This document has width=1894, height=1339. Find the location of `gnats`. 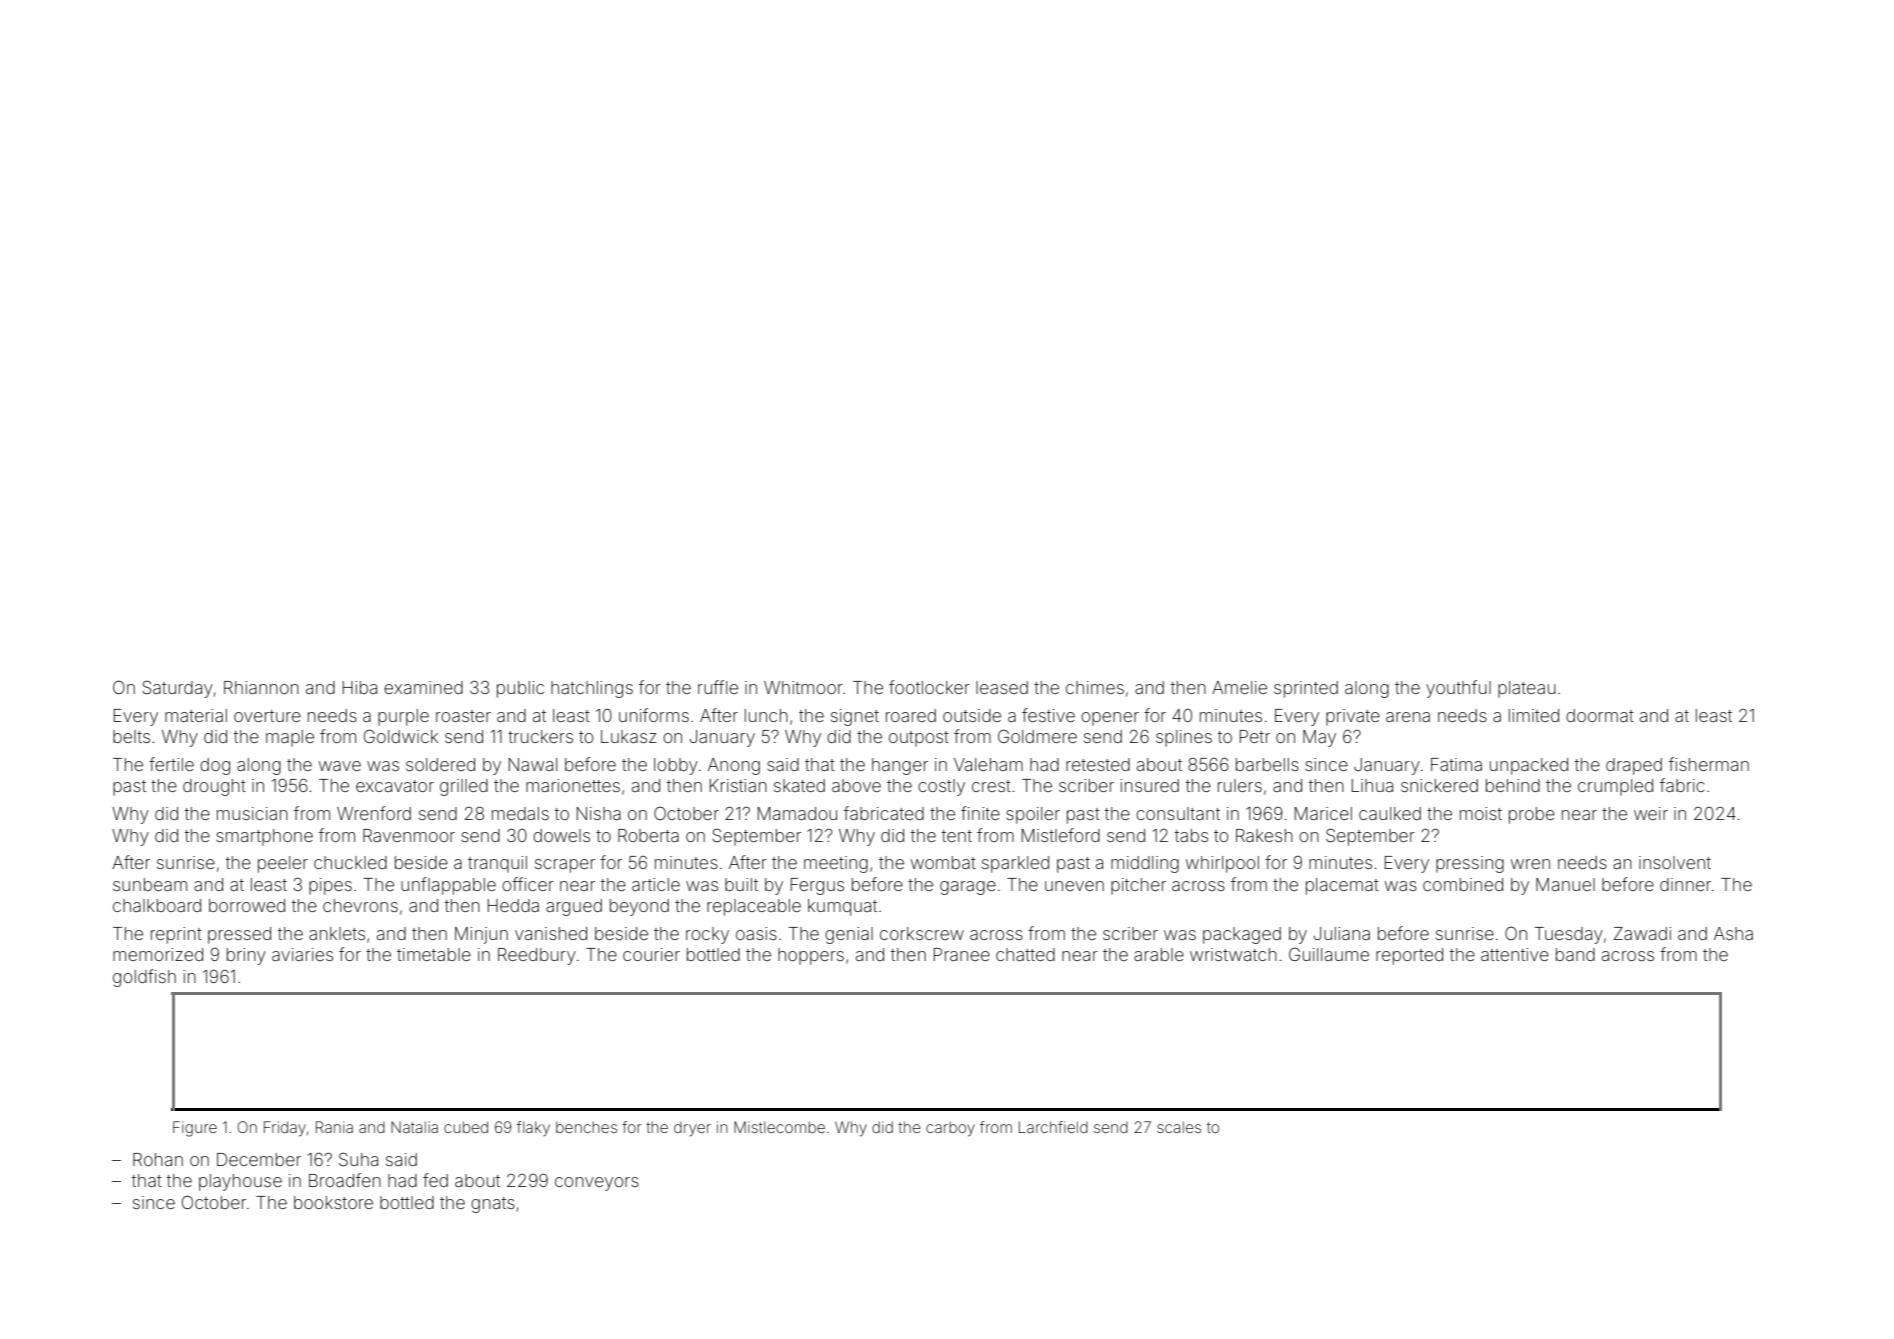

gnats is located at coordinates (493, 1205).
